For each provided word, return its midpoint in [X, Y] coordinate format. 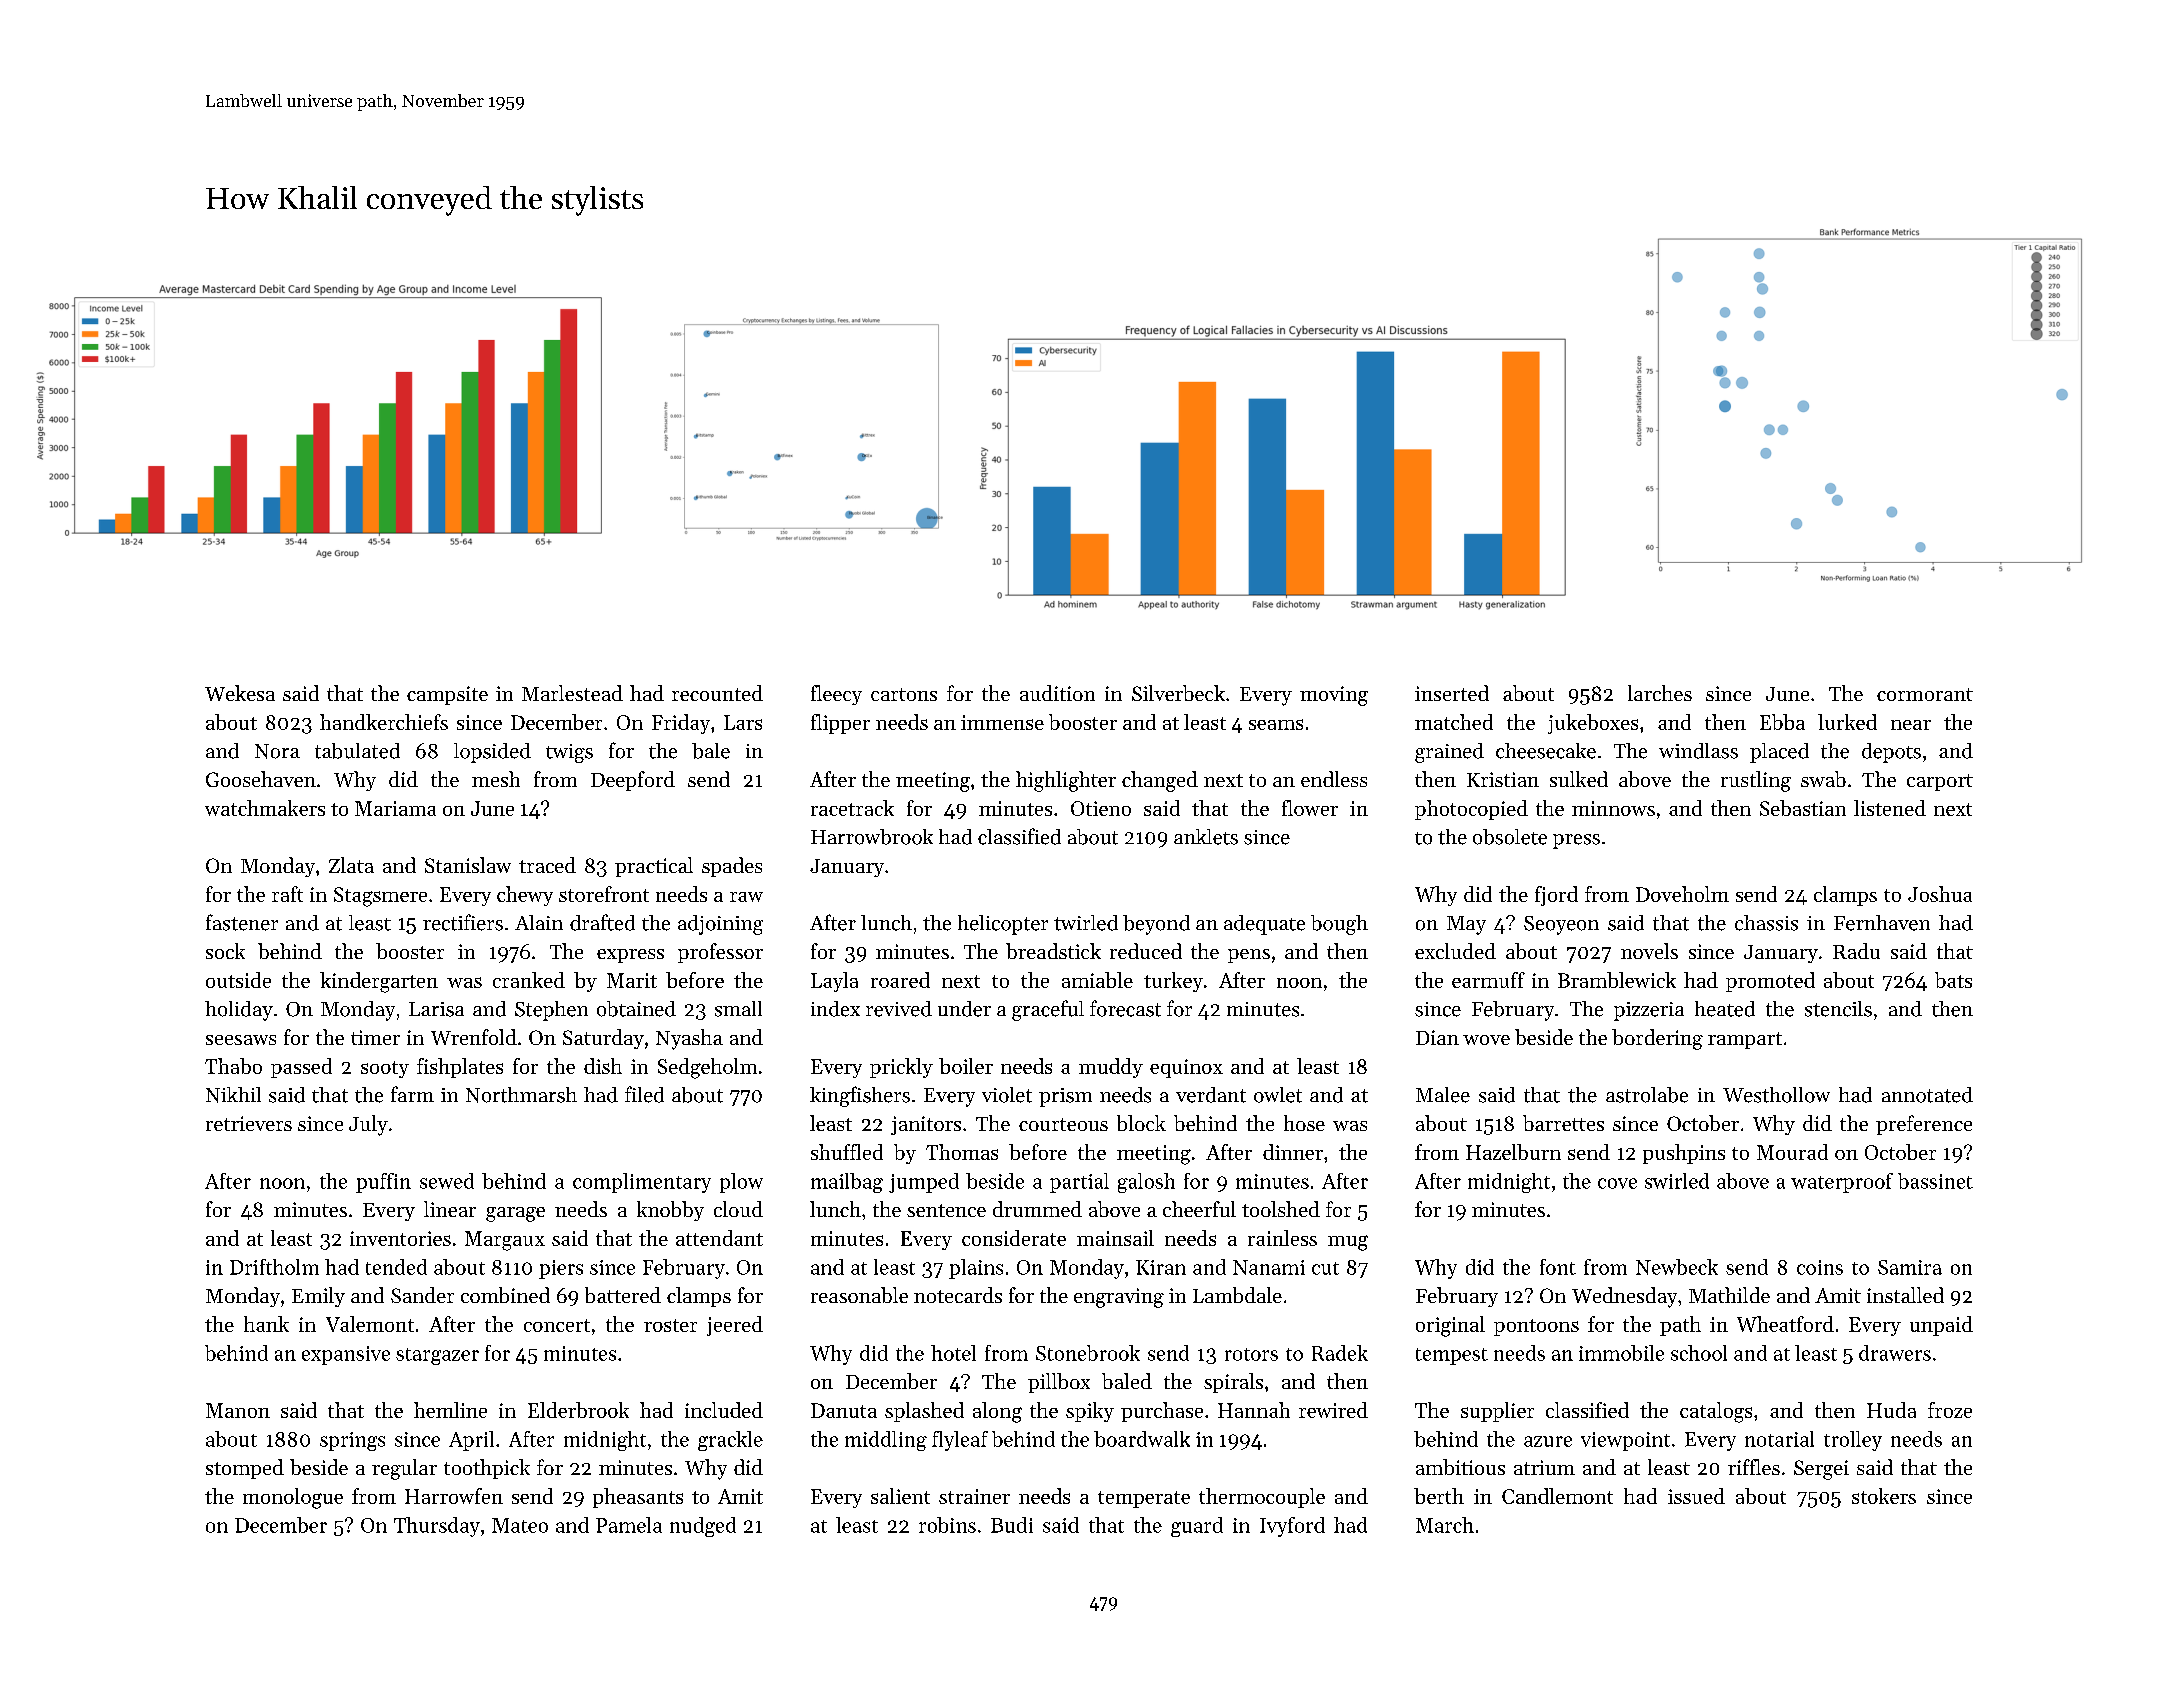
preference [1924, 1125]
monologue [293, 1498]
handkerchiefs [384, 722]
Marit [632, 980]
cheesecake [1546, 751]
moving [1334, 696]
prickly [901, 1068]
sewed [447, 1181]
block [1141, 1123]
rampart [1745, 1040]
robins [947, 1525]
